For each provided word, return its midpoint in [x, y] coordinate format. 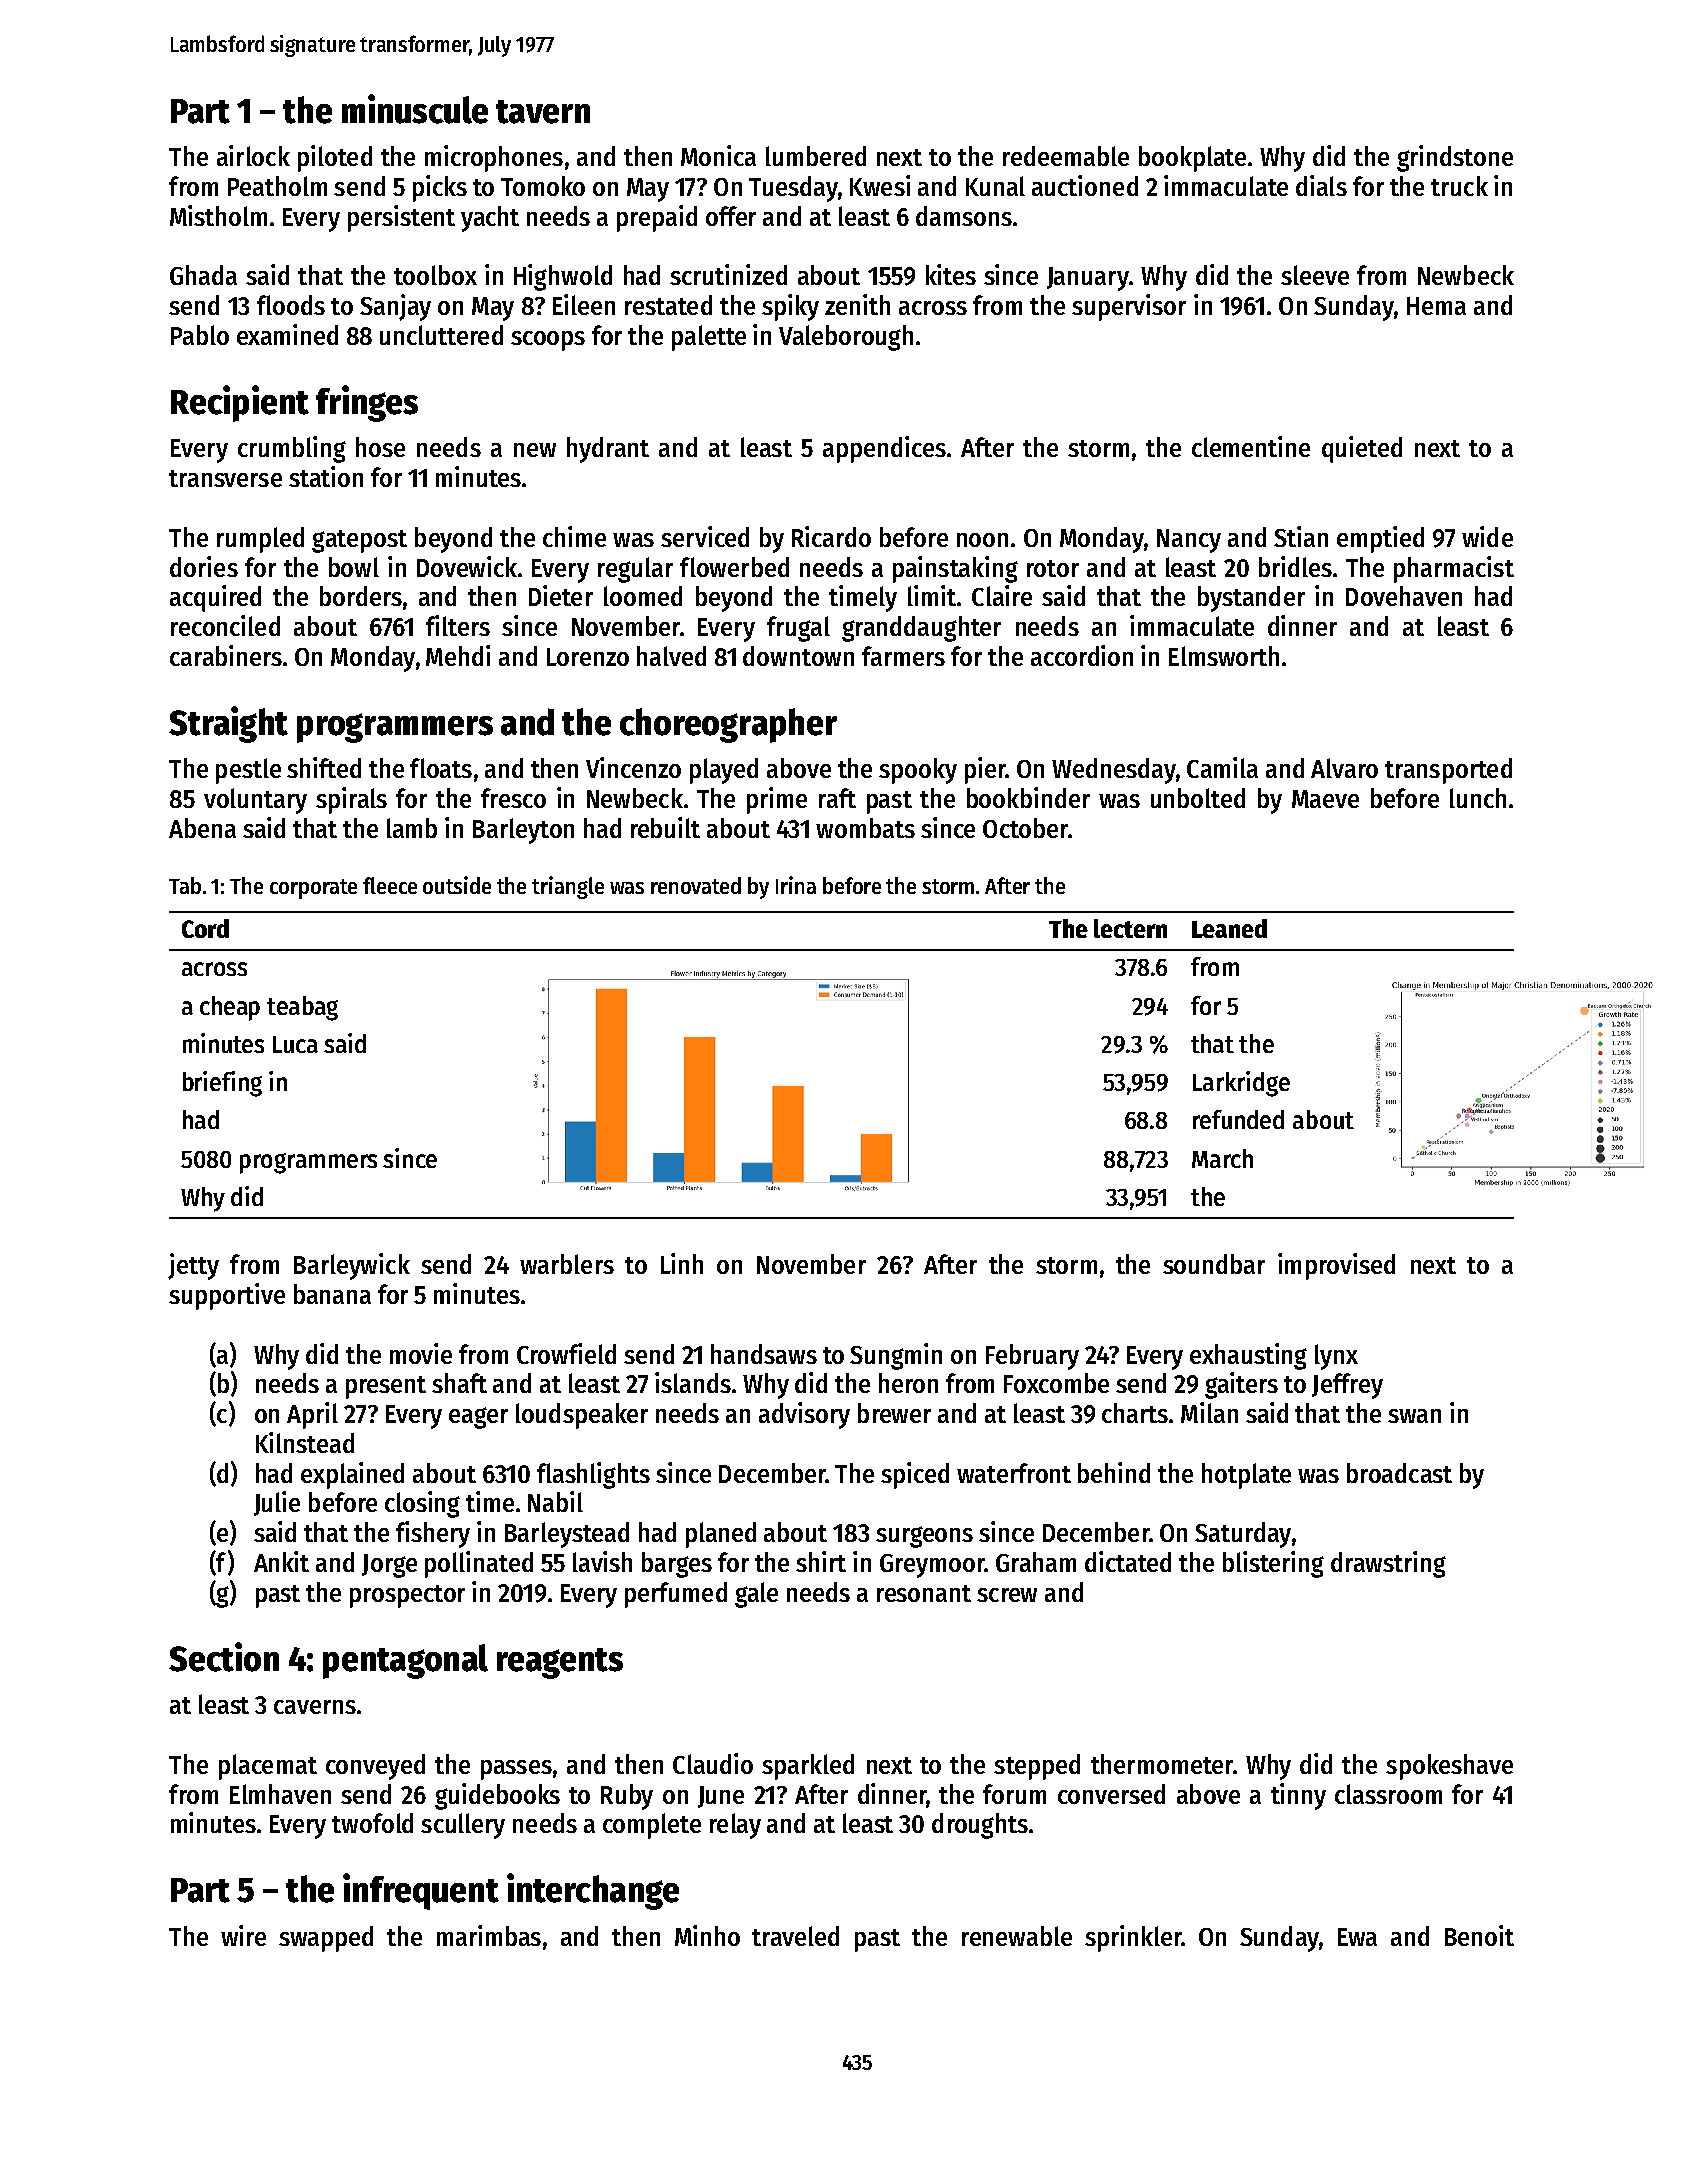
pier [985, 770]
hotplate [1246, 1476]
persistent [401, 218]
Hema [1436, 306]
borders [361, 596]
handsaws [764, 1354]
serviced [705, 536]
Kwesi [880, 185]
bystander [1251, 599]
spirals [351, 800]
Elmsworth [1224, 656]
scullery [463, 1826]
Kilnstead [305, 1442]
